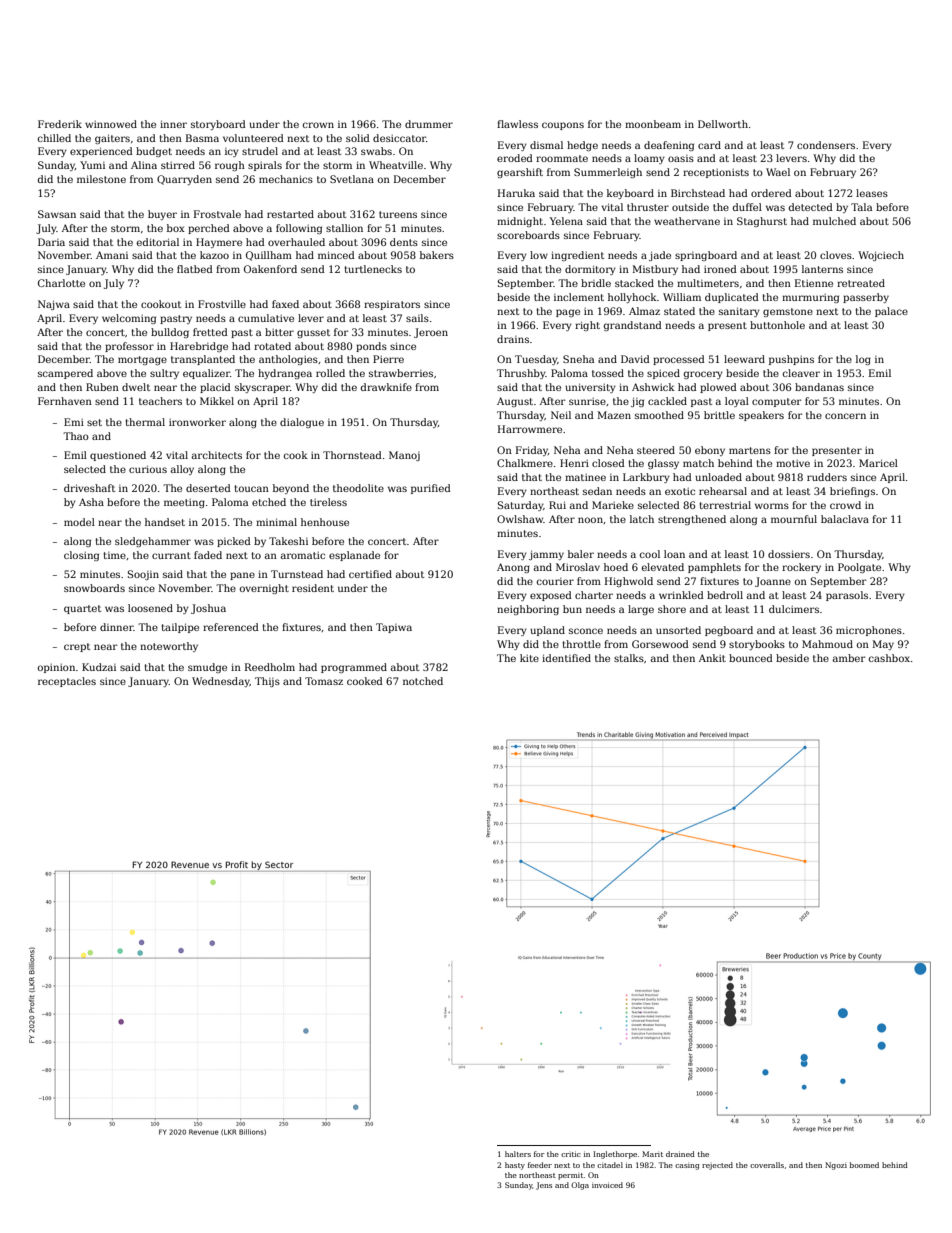 The height and width of the image is (1233, 952). What do you see at coordinates (712, 658) in the image?
I see `Ankit` at bounding box center [712, 658].
